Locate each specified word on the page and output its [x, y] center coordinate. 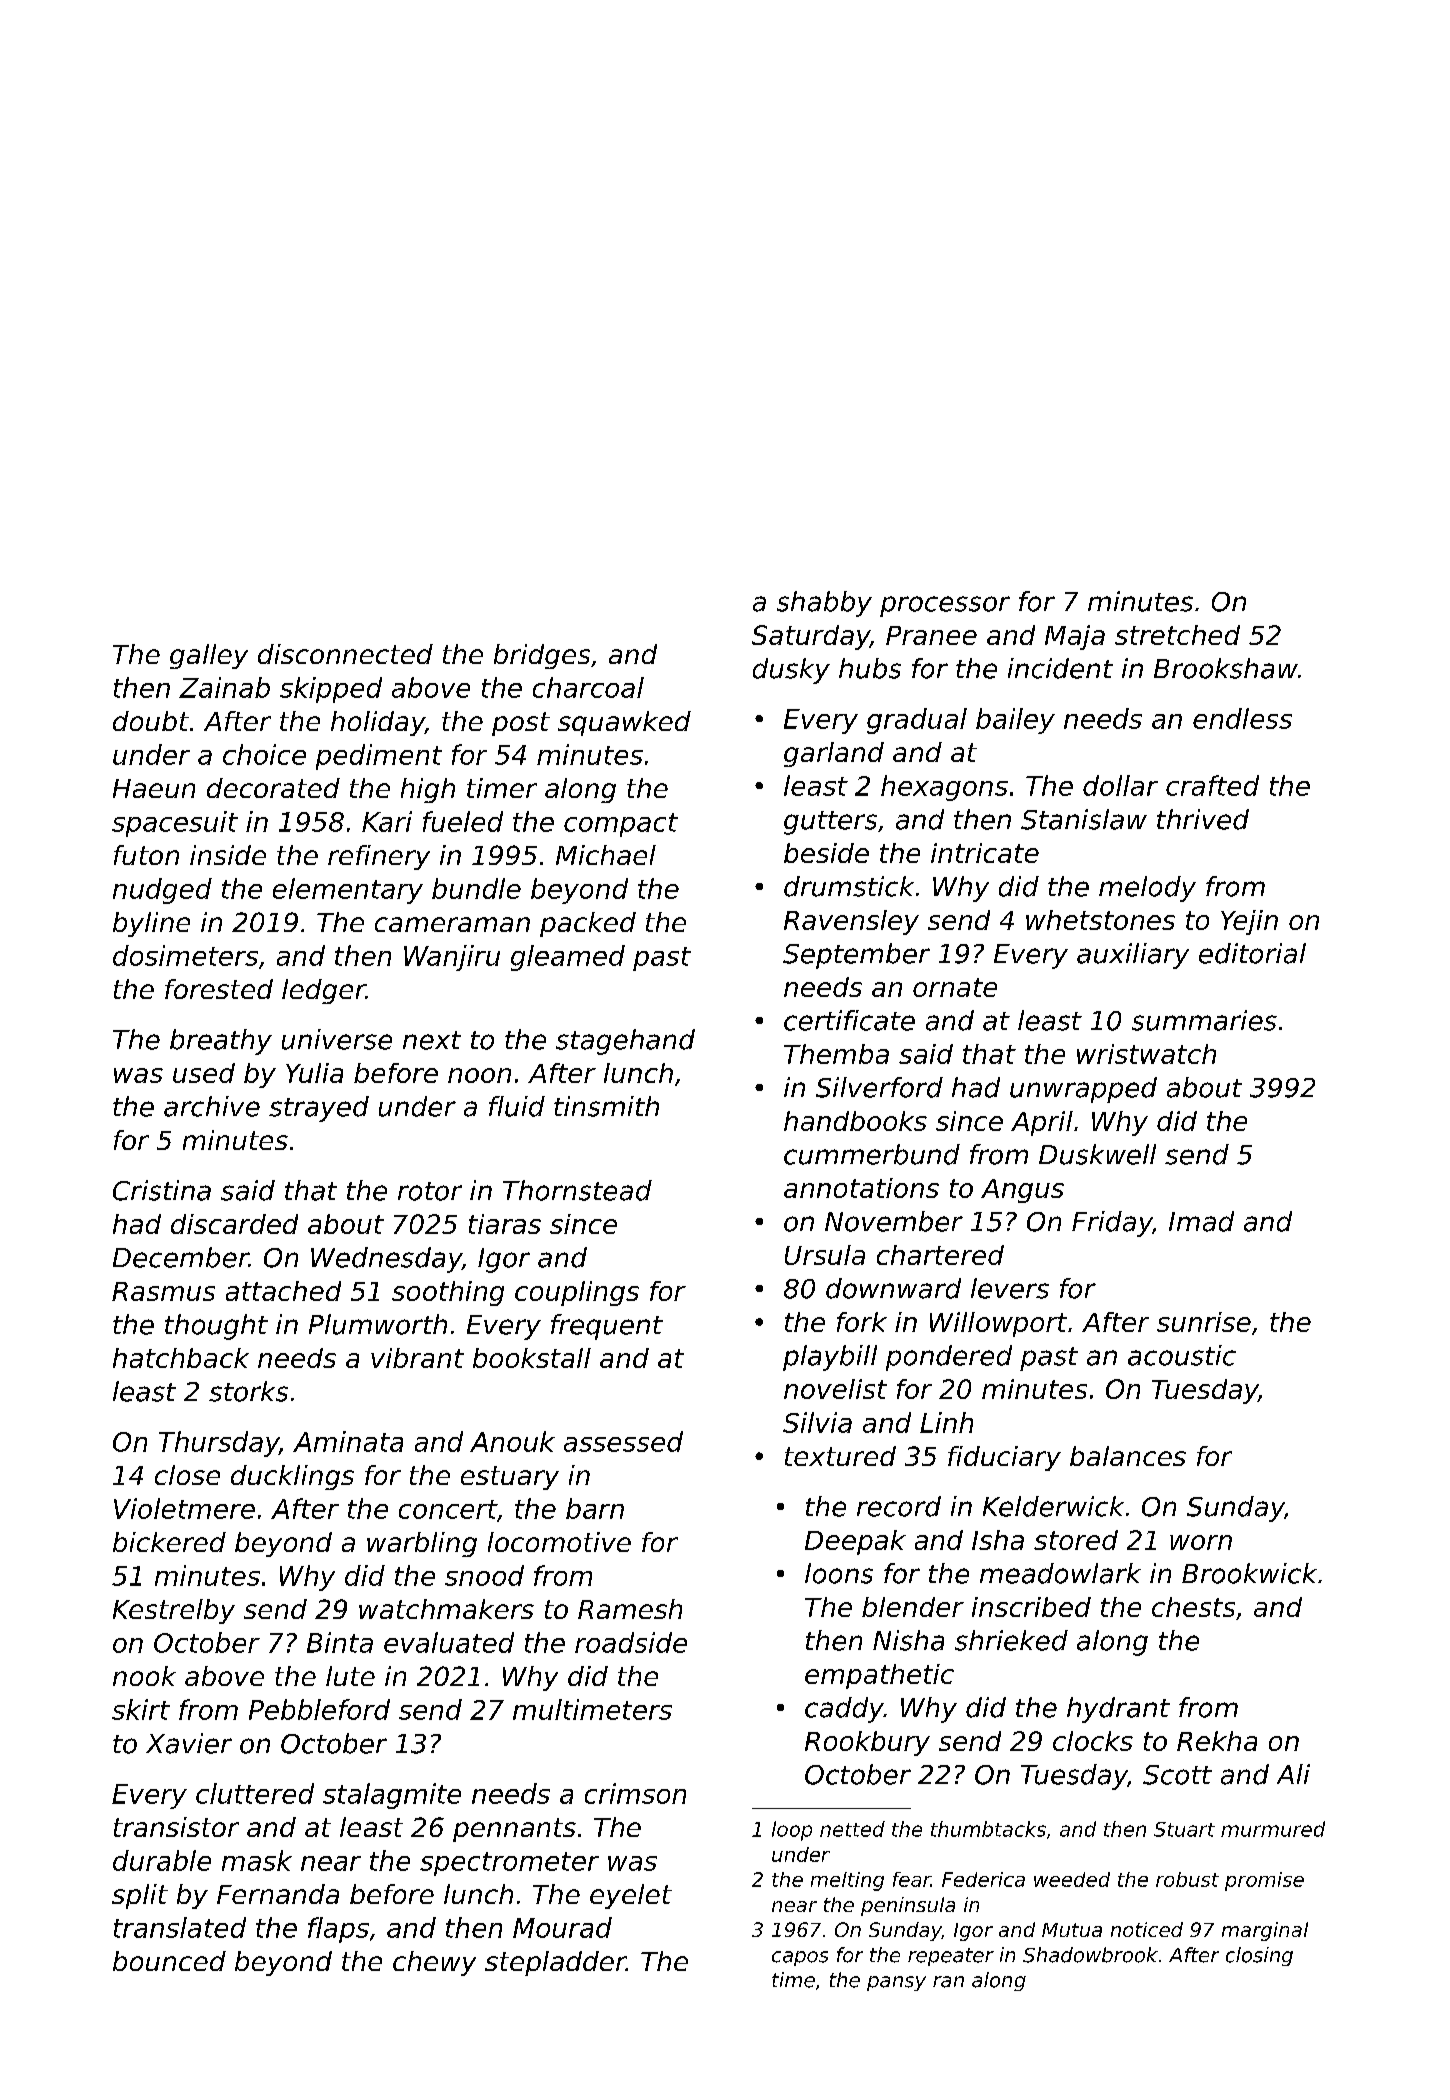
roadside [631, 1642]
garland [834, 754]
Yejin [1249, 922]
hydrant [1118, 1710]
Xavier [189, 1743]
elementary [348, 891]
